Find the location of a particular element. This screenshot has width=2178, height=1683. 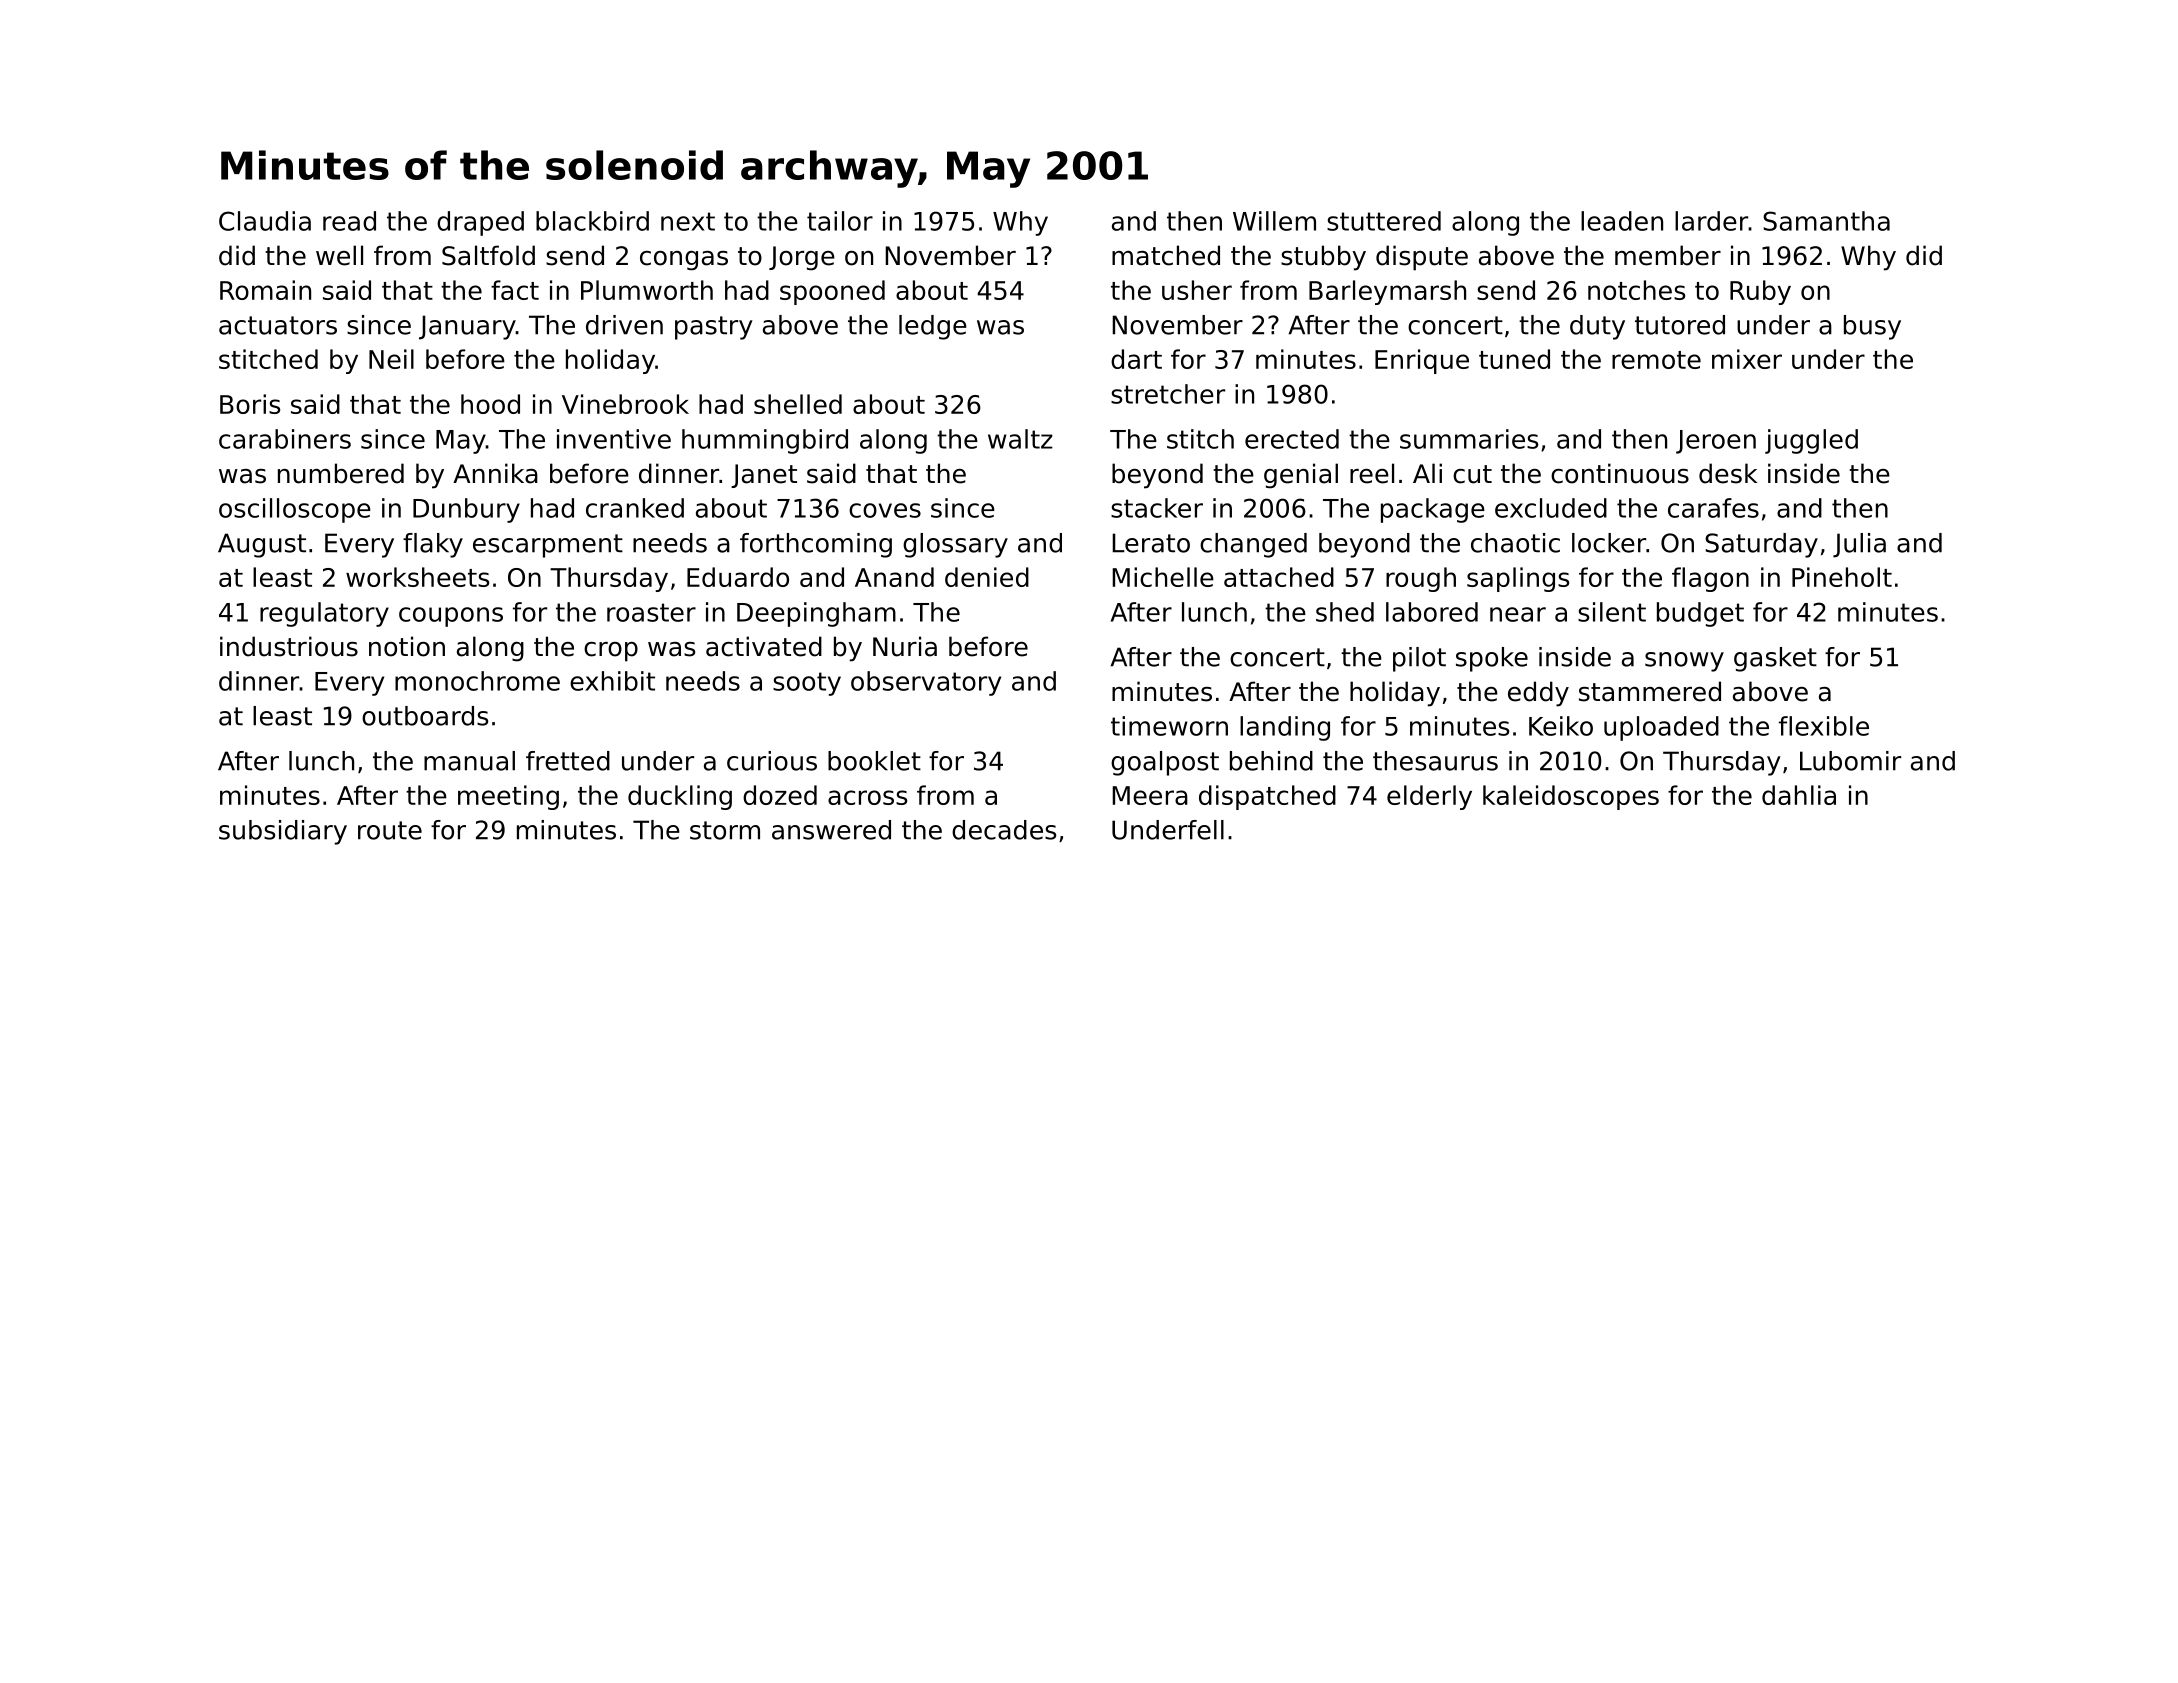

summaries is located at coordinates (1469, 439).
